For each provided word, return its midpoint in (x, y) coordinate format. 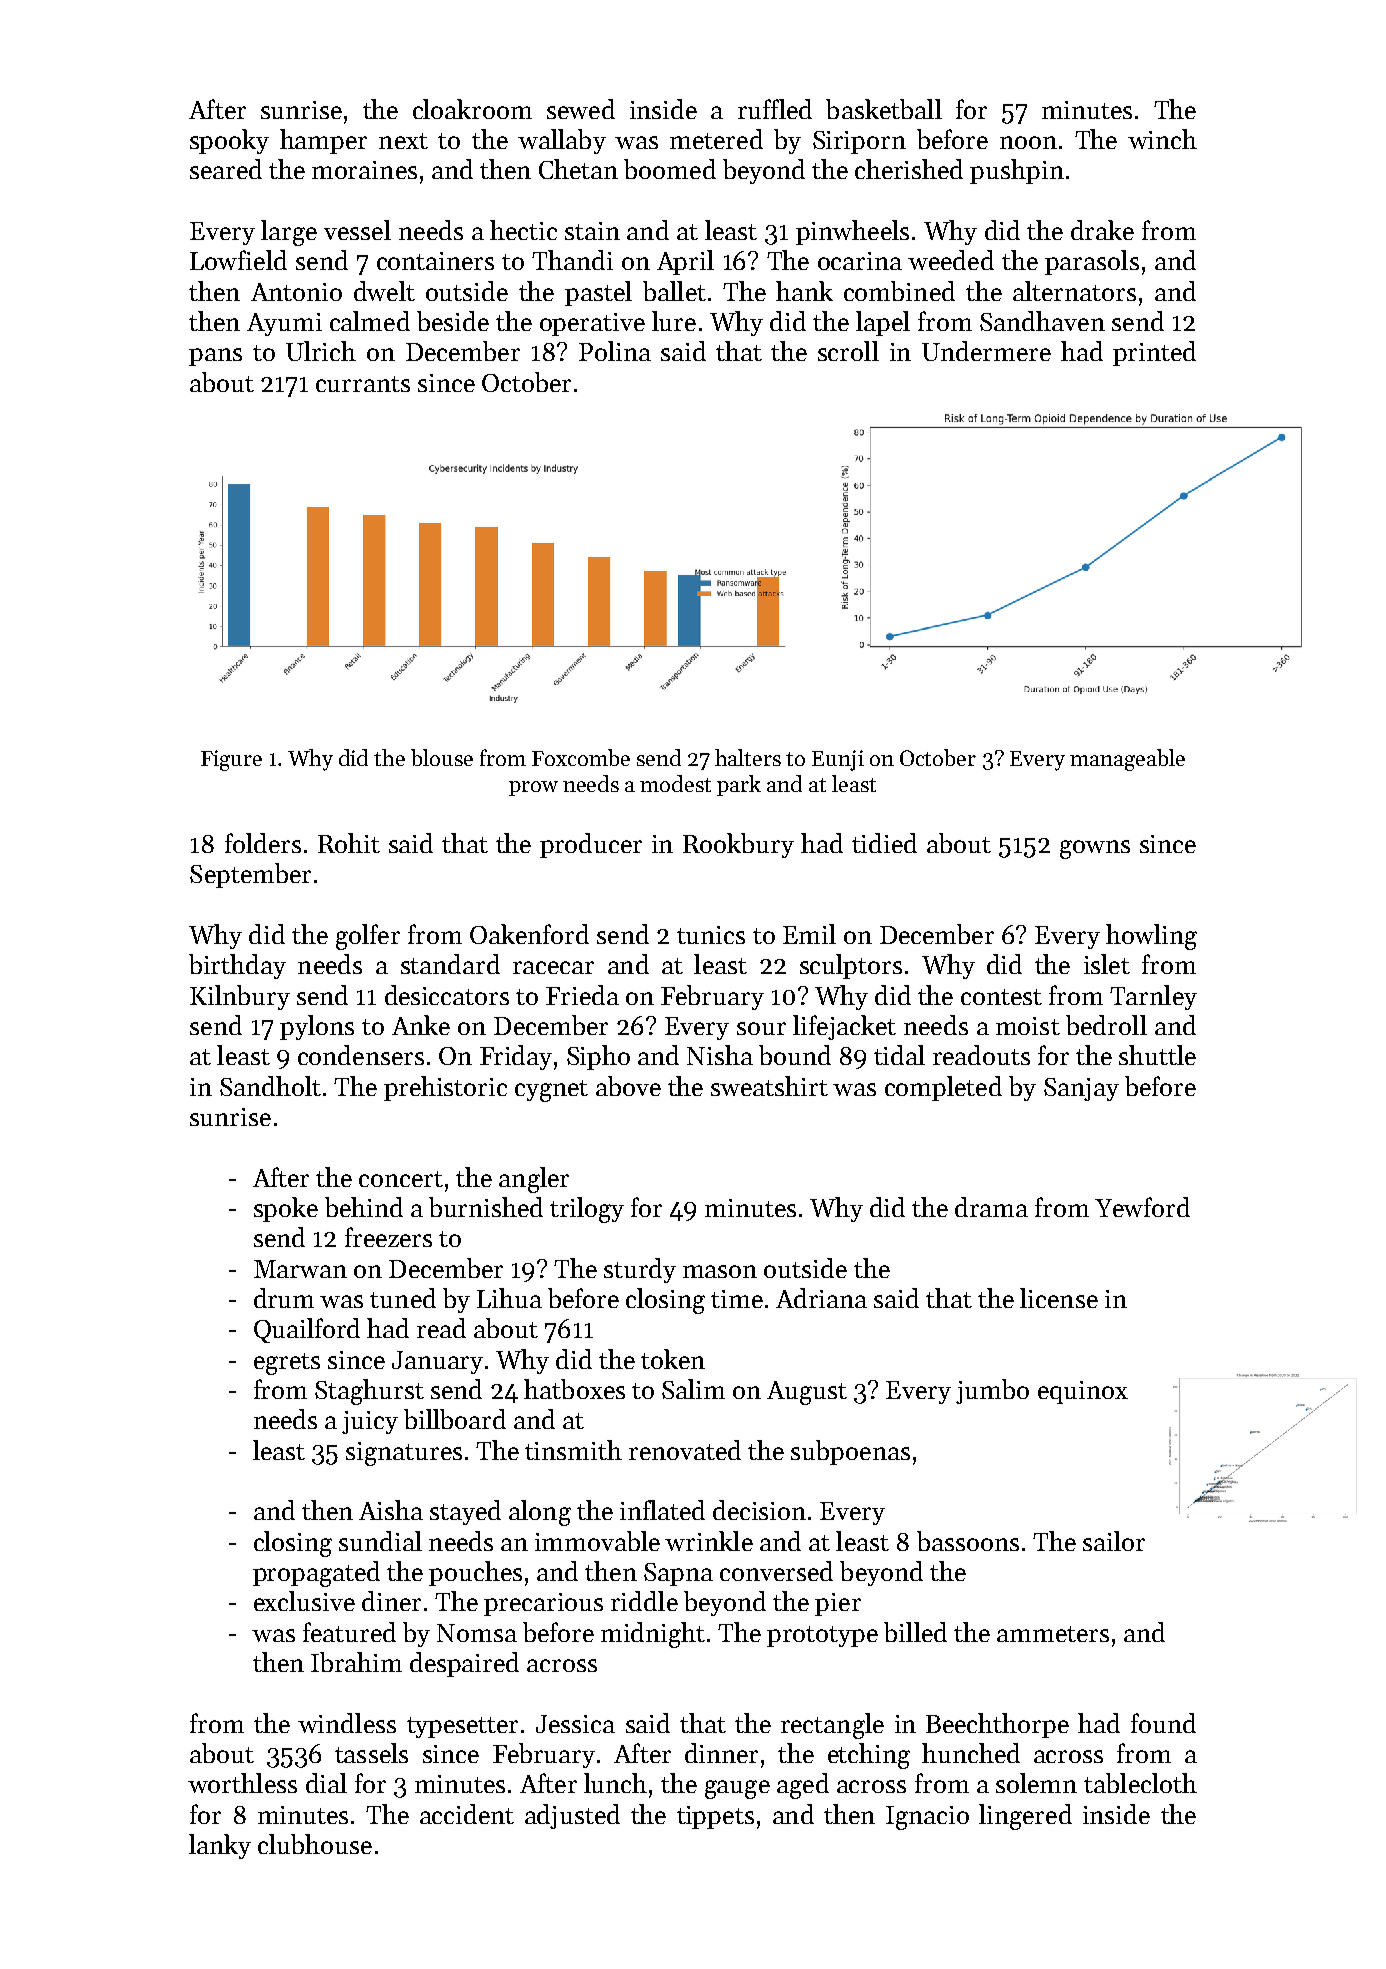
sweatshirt (769, 1086)
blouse (442, 757)
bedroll (1106, 1025)
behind (364, 1207)
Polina (615, 351)
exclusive (304, 1601)
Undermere (986, 351)
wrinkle (709, 1541)
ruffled (775, 109)
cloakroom (472, 109)
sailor (1114, 1541)
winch (1162, 139)
